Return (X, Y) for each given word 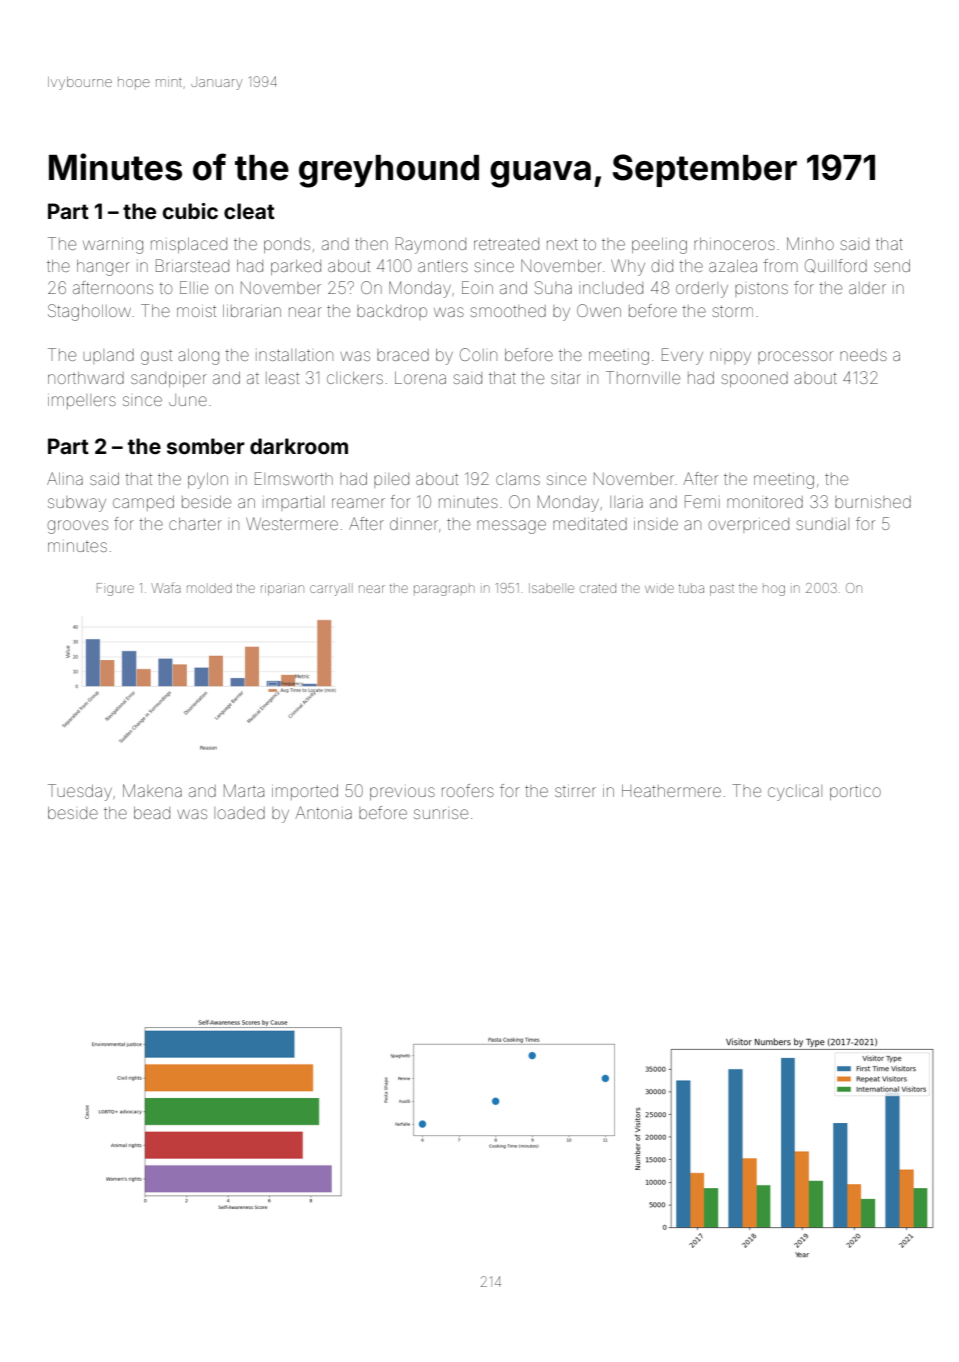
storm (732, 311)
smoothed (508, 311)
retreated (506, 244)
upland (108, 356)
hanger (103, 268)
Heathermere (671, 791)
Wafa (166, 587)
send (892, 266)
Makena (152, 790)
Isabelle (551, 588)
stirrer (575, 792)
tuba (691, 588)
